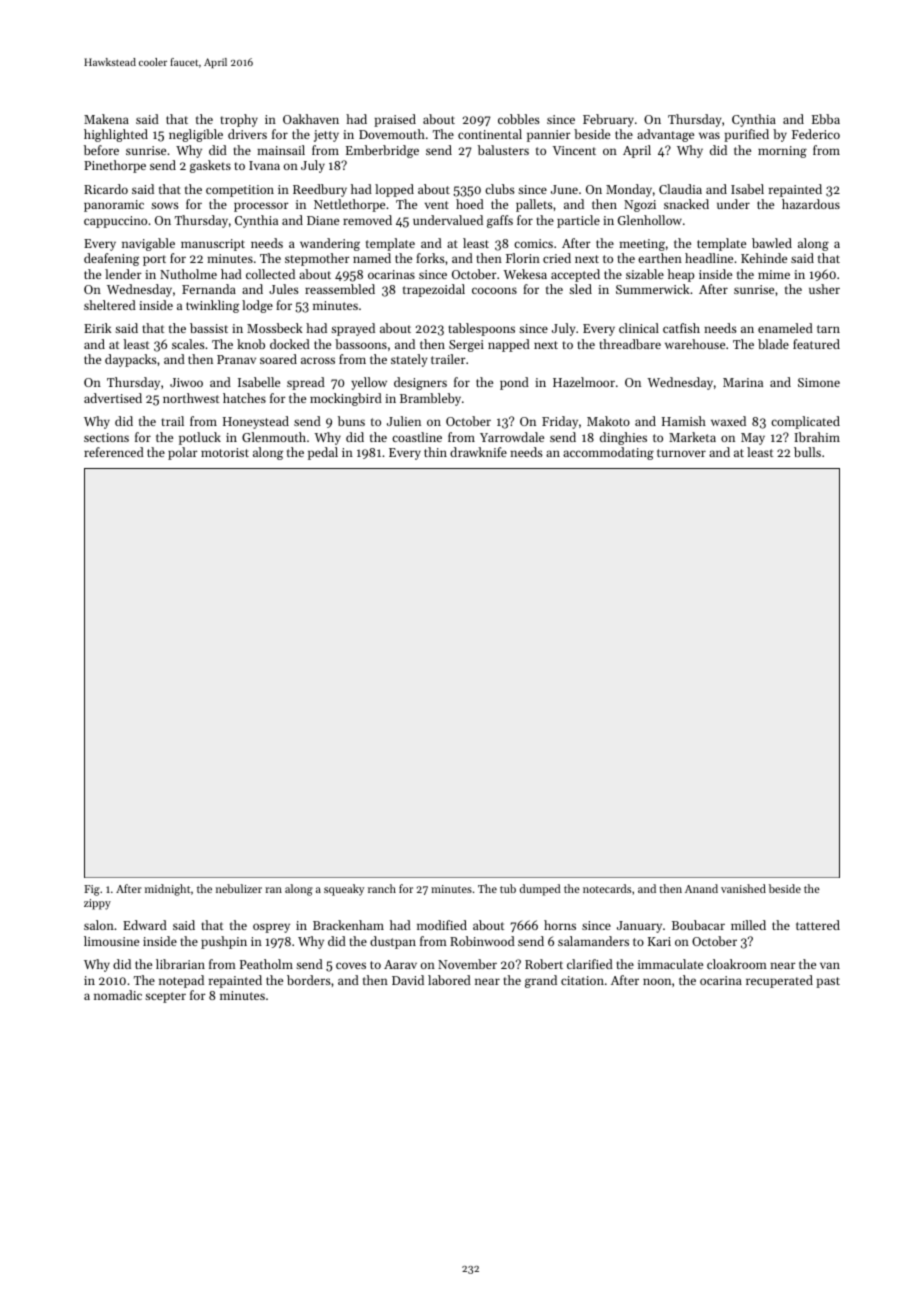  I want to click on recuperated, so click(779, 981).
